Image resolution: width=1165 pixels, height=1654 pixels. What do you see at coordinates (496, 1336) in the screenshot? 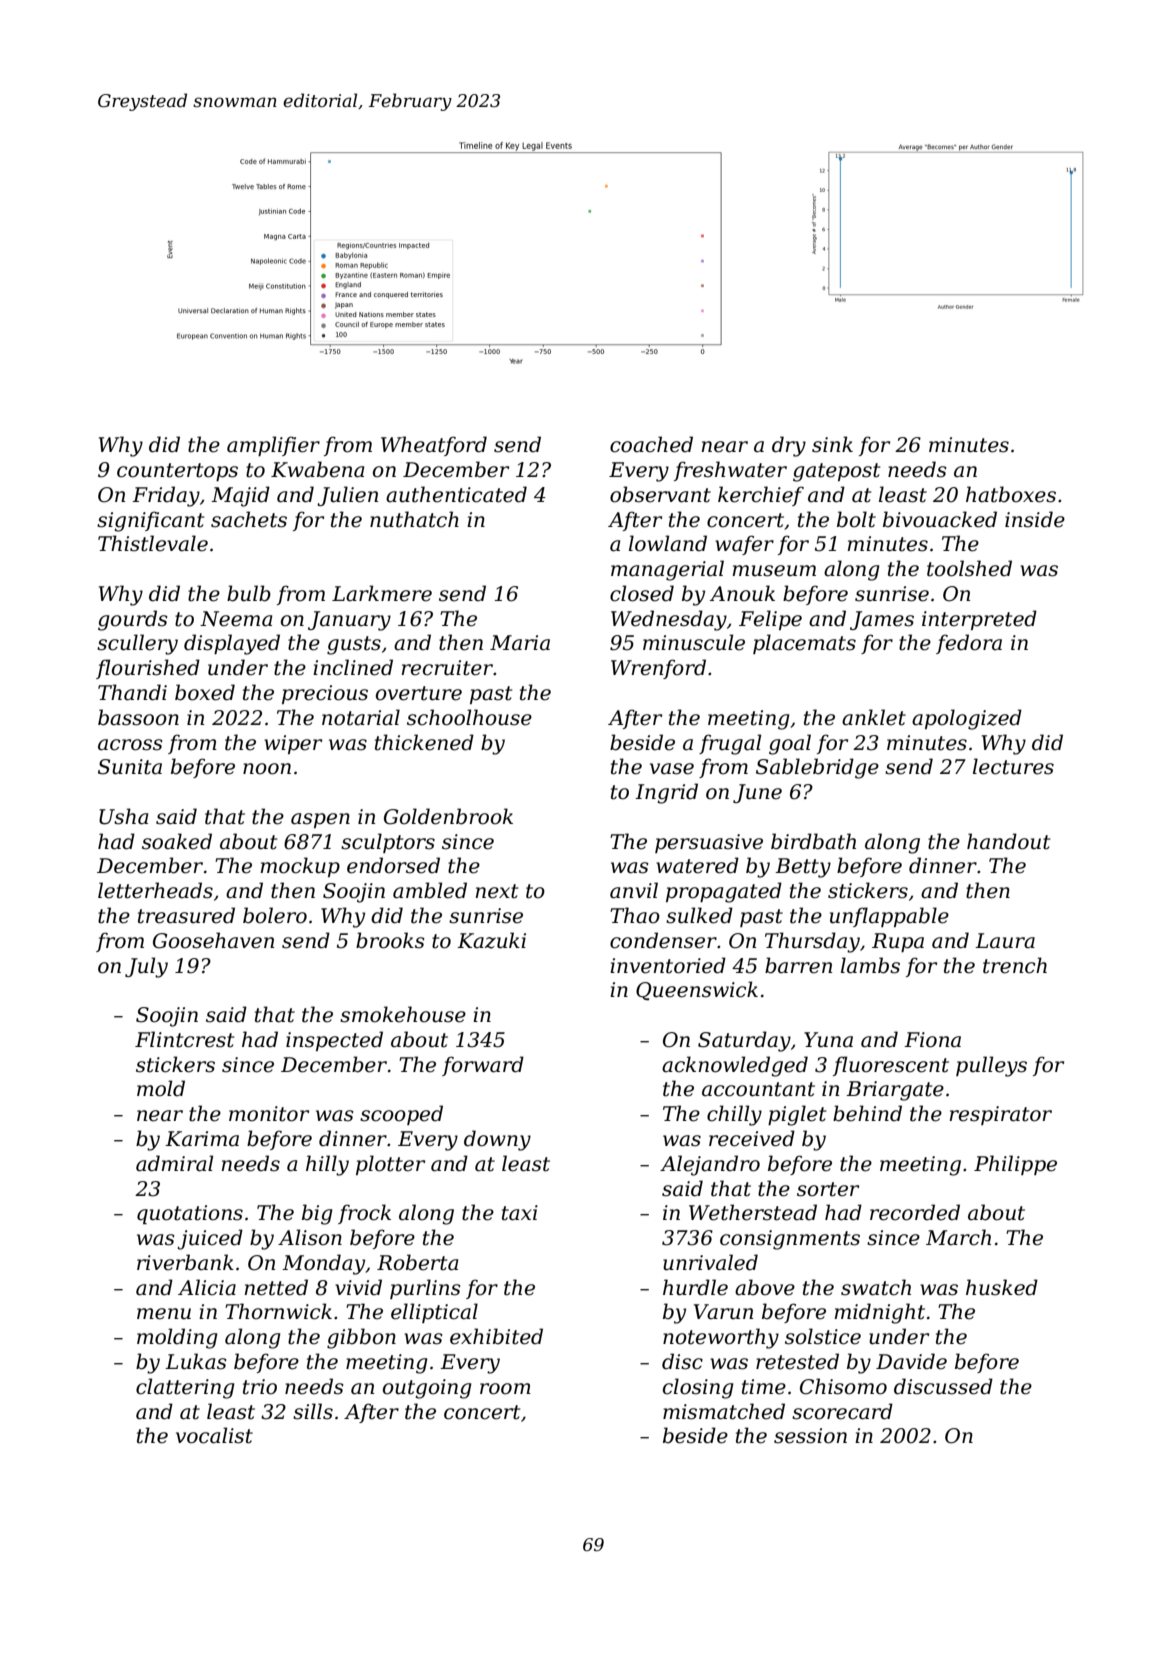
I see `exhibited` at bounding box center [496, 1336].
